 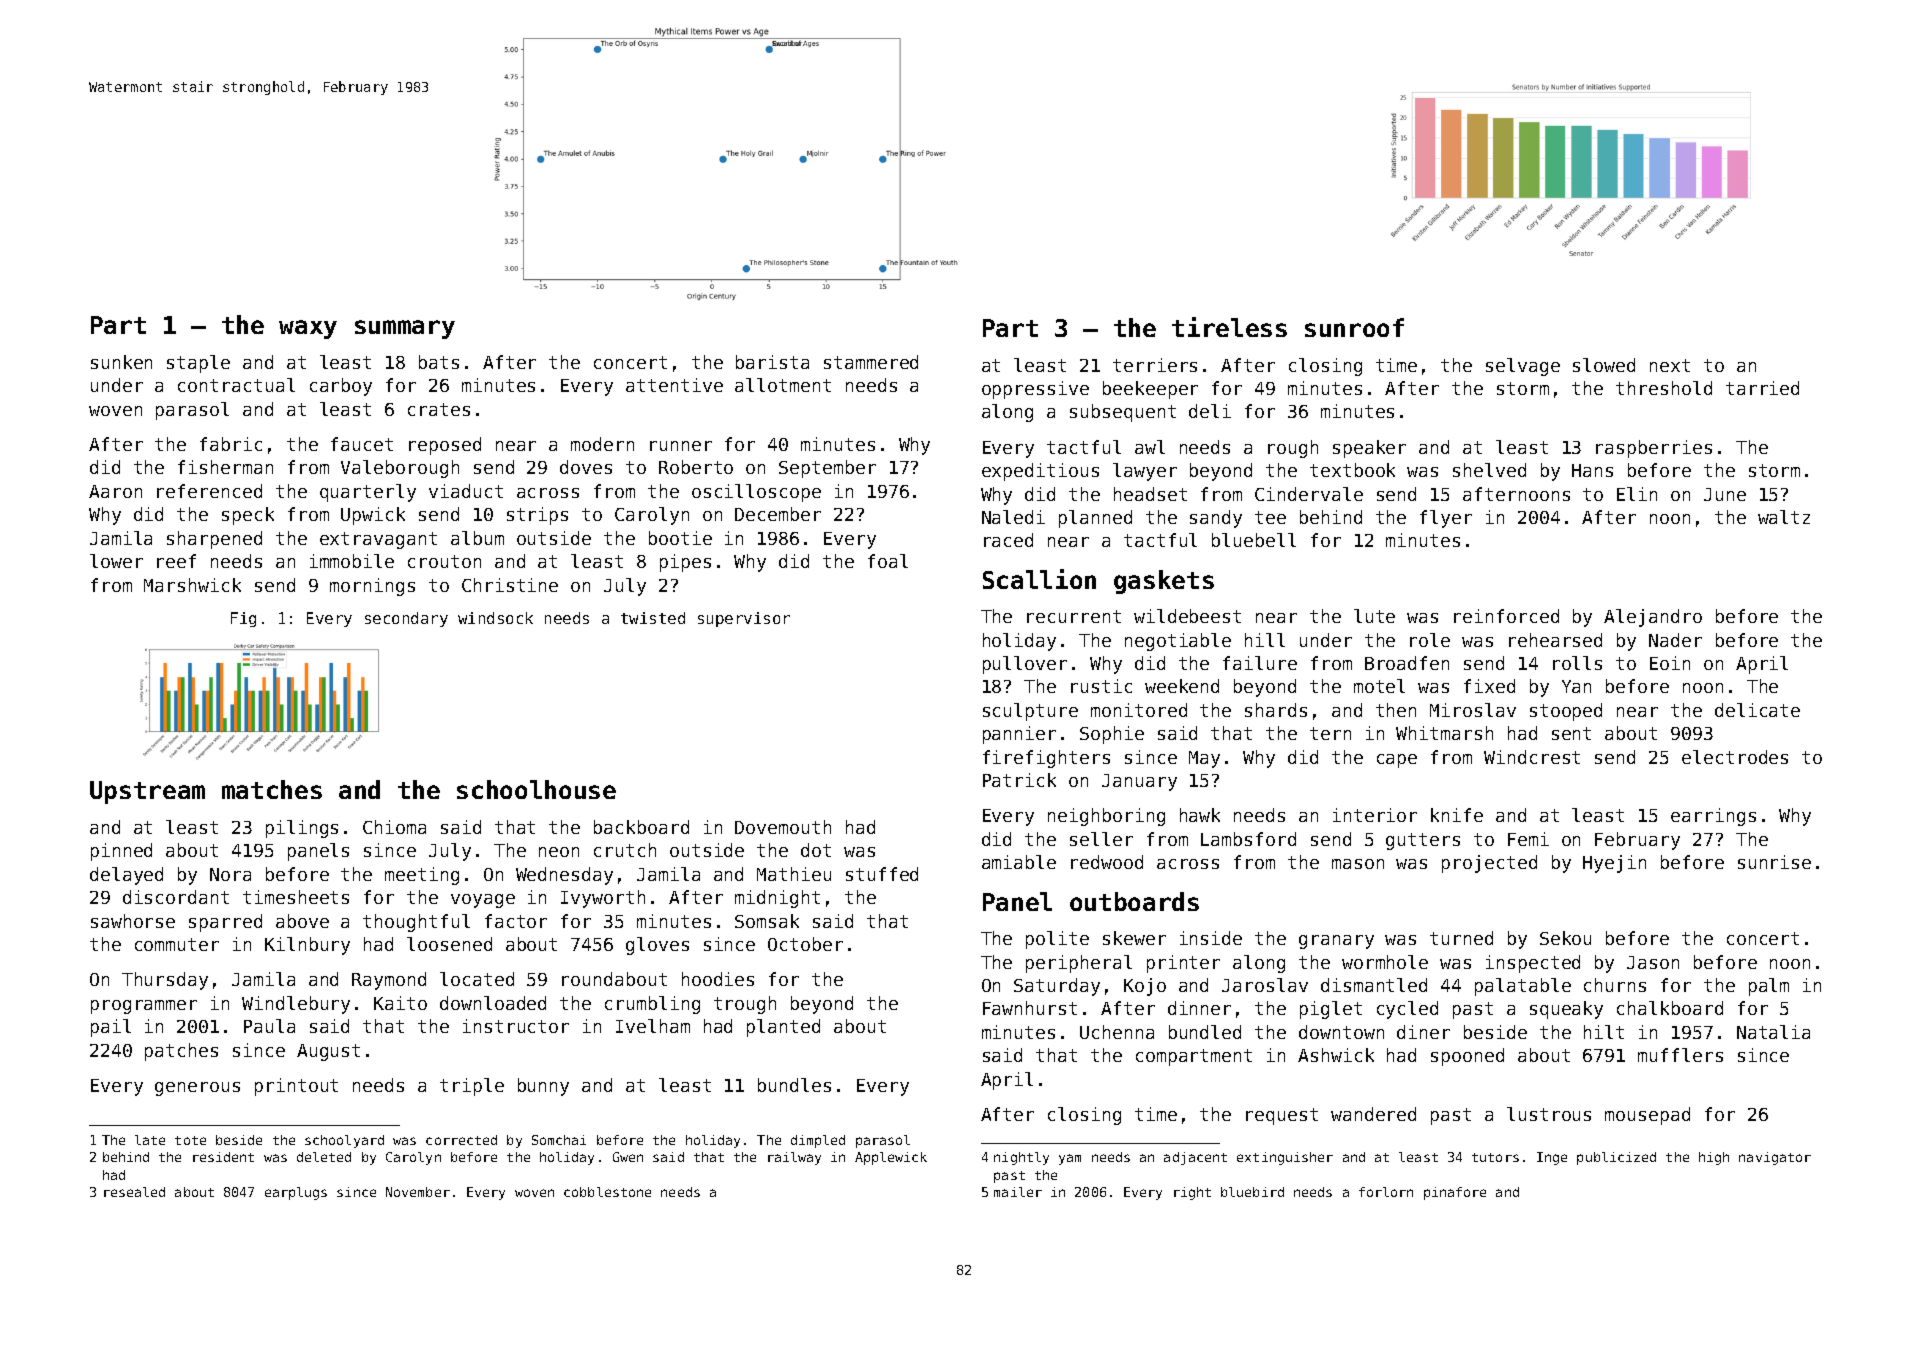 I want to click on bluebell, so click(x=1254, y=540).
